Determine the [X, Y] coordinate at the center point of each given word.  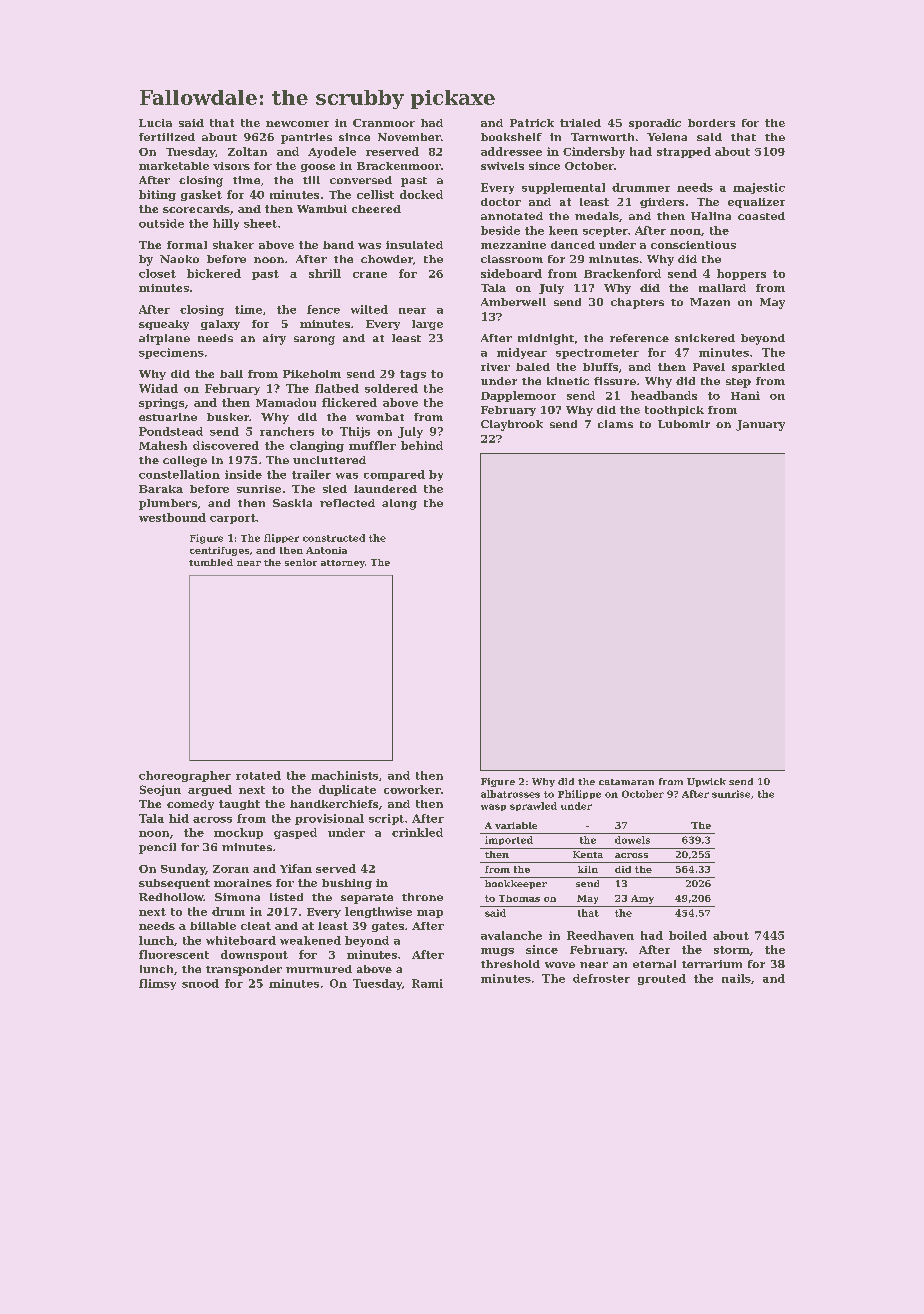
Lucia [155, 123]
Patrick [532, 123]
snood [200, 983]
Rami [427, 983]
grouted [662, 979]
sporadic [655, 124]
